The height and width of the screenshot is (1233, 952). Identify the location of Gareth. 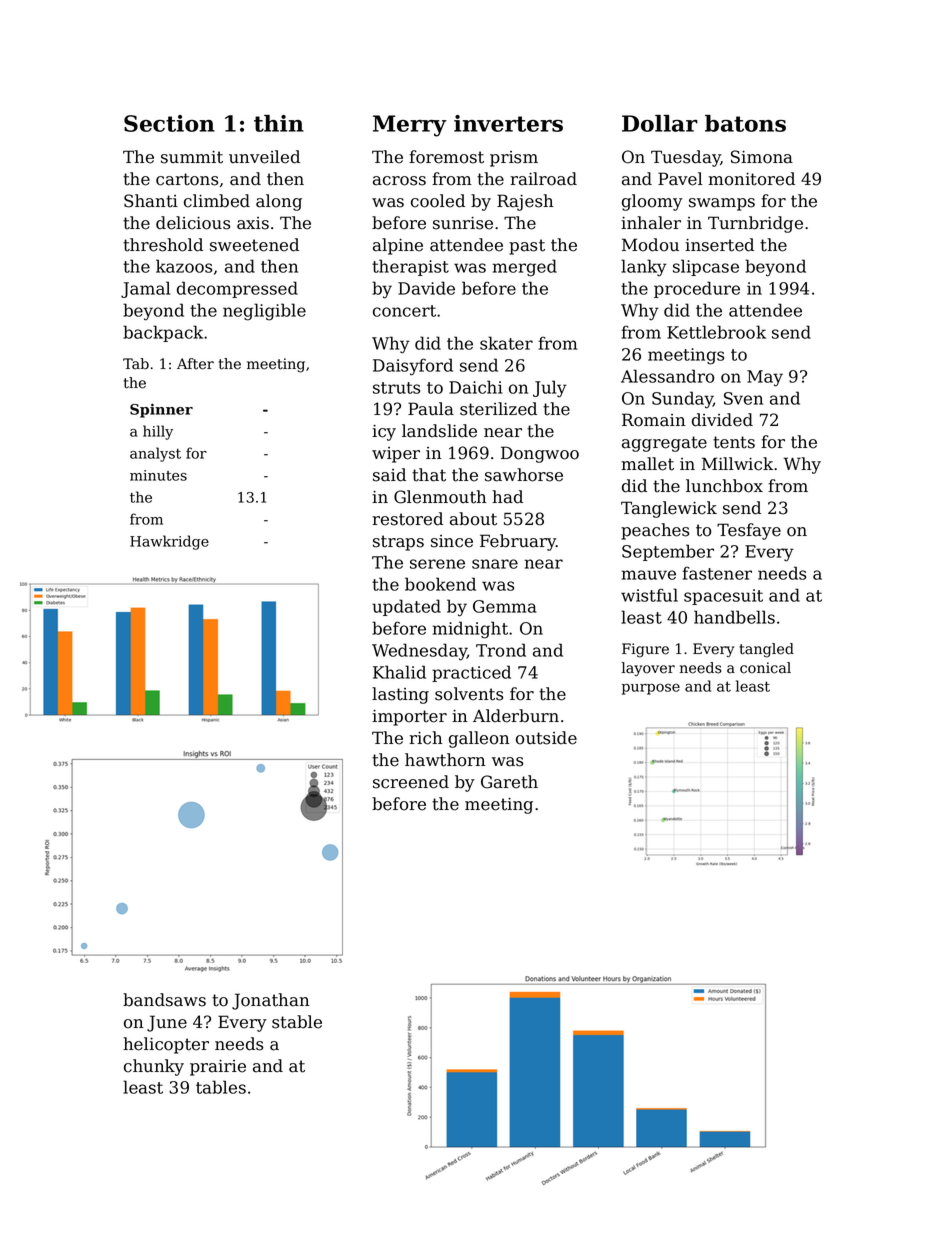
(509, 782).
